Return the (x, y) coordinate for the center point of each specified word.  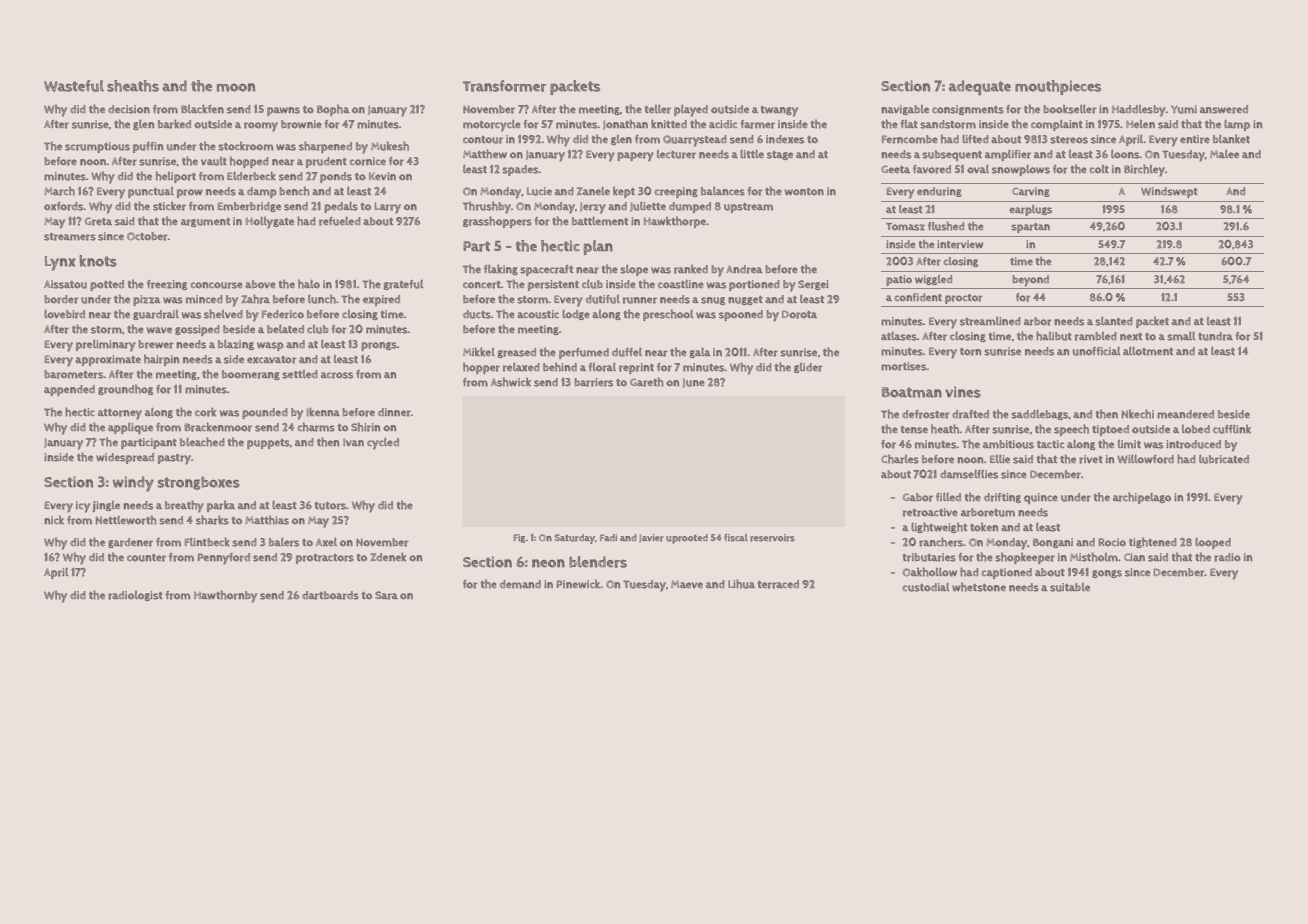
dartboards (330, 595)
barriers (593, 382)
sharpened (325, 147)
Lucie (539, 191)
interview (960, 244)
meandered (1185, 414)
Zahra (255, 299)
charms (316, 427)
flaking (501, 269)
